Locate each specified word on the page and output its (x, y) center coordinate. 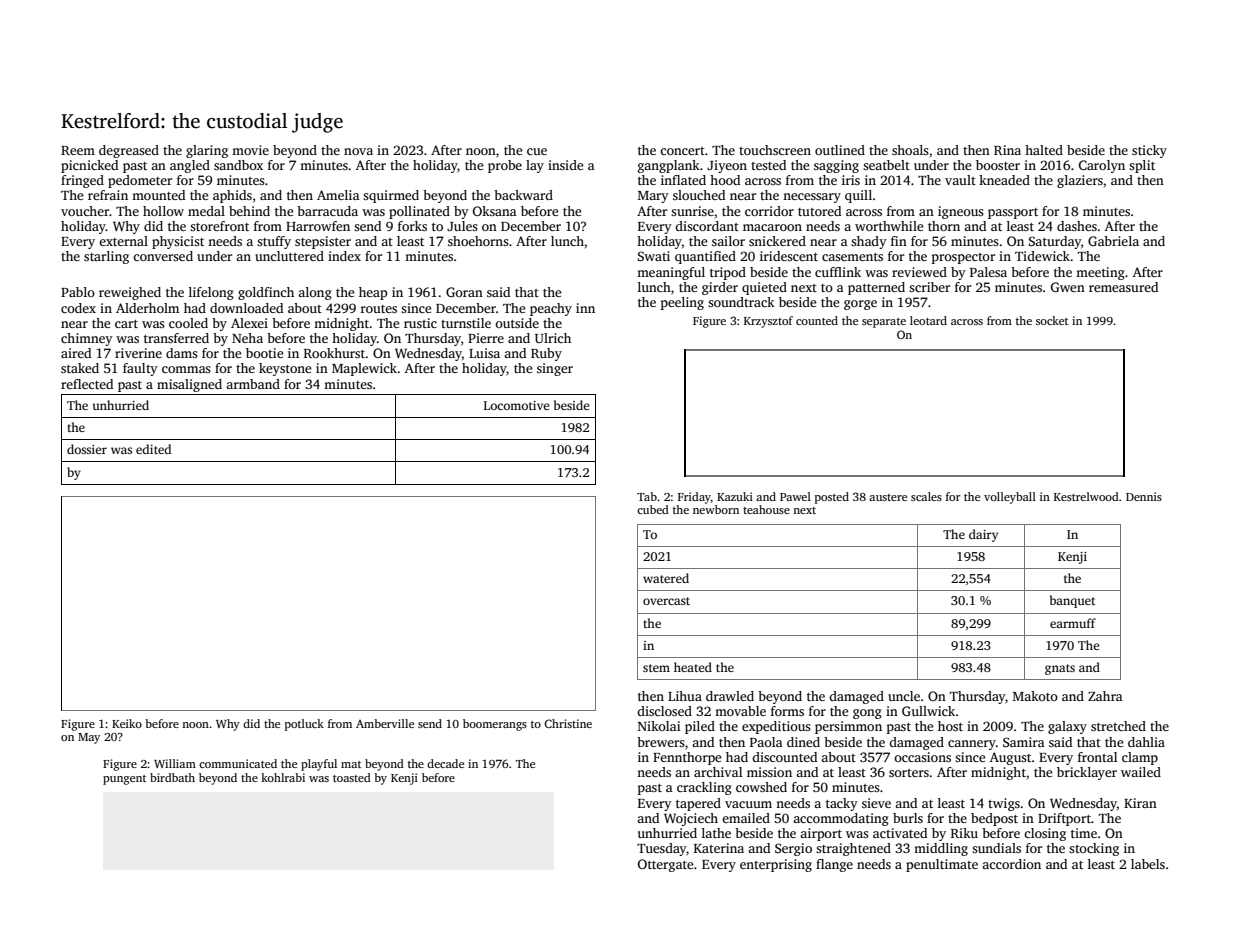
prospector (963, 258)
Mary (653, 197)
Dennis (1144, 496)
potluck (304, 725)
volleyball (1010, 498)
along (315, 293)
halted (1044, 150)
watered (666, 578)
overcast (666, 601)
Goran (464, 292)
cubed (653, 509)
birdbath (172, 777)
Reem (78, 150)
